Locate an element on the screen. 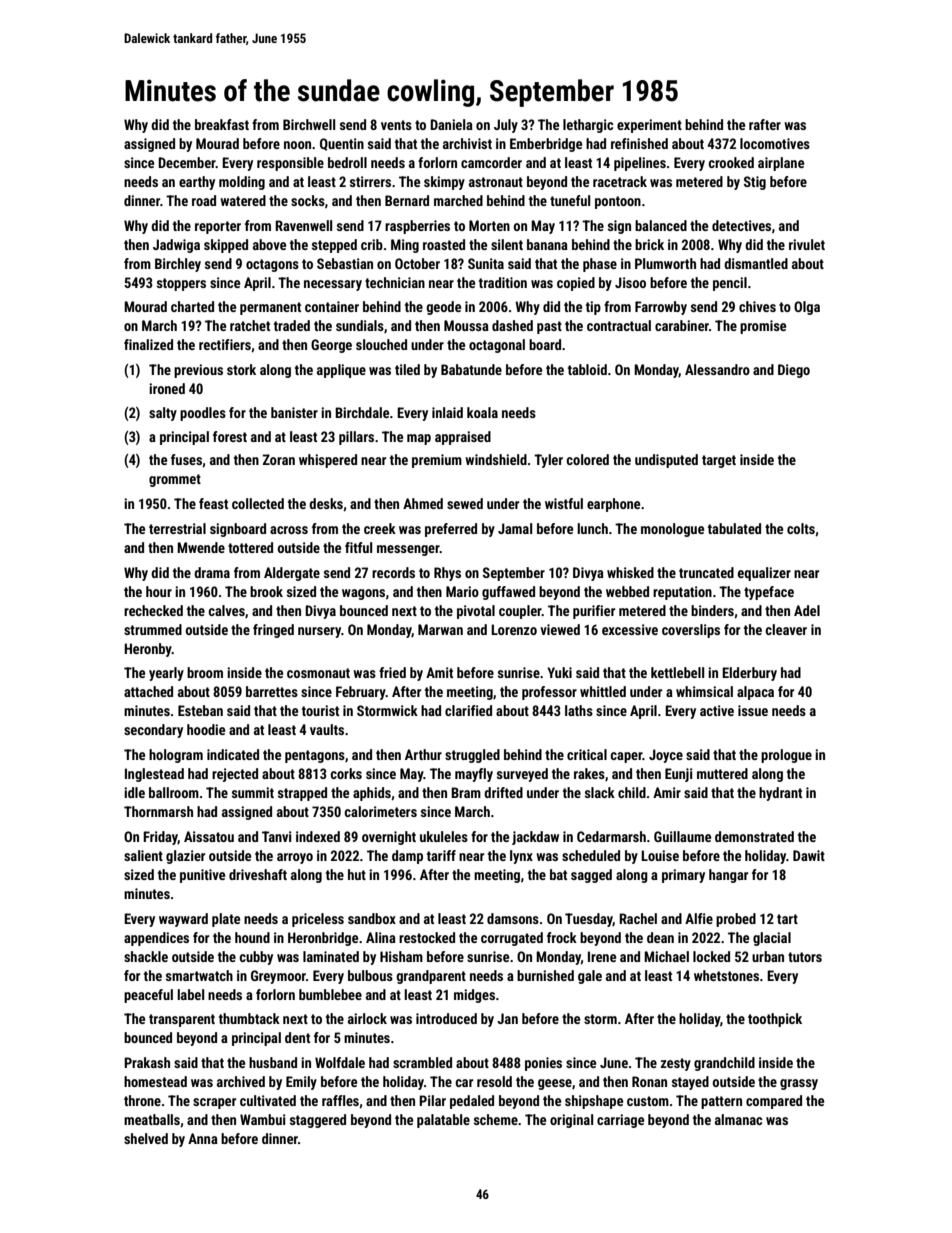 This screenshot has width=952, height=1233. charted is located at coordinates (192, 306).
